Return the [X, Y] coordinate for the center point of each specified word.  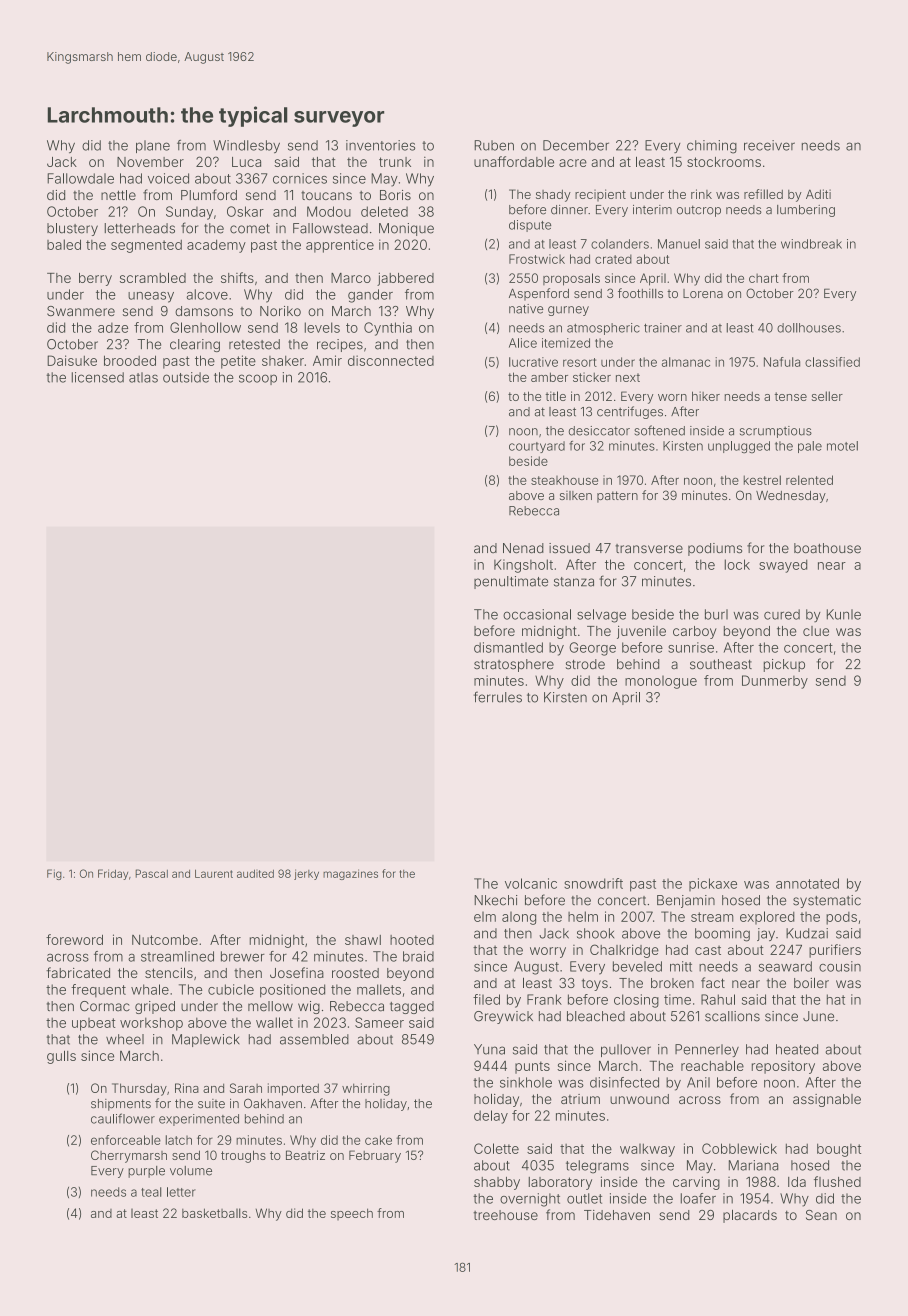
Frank [544, 999]
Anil [698, 1082]
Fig [54, 874]
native [526, 309]
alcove [207, 294]
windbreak [811, 244]
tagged [412, 1007]
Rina [187, 1088]
